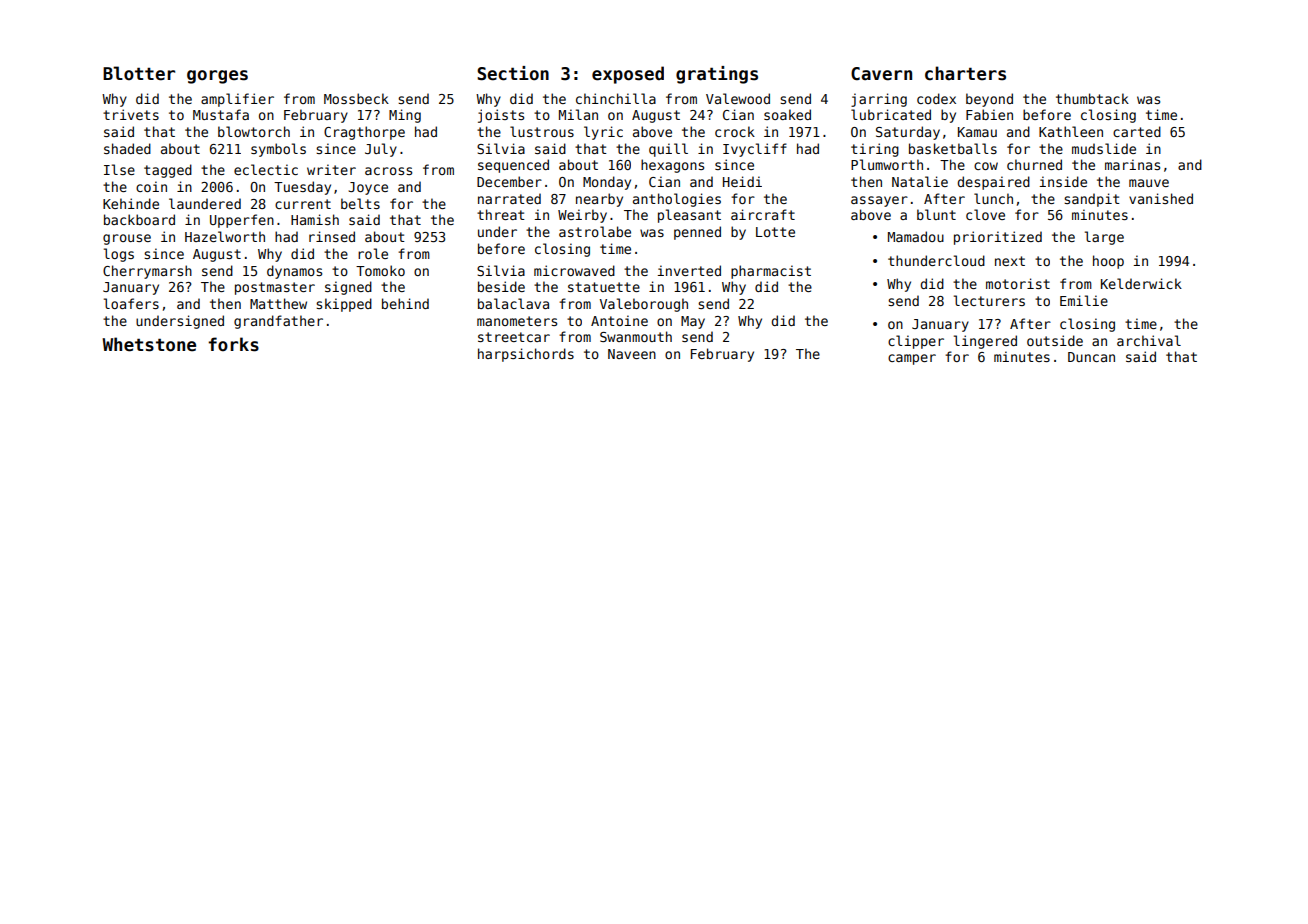  Describe the element at coordinates (738, 98) in the document. I see `Valewood` at that location.
